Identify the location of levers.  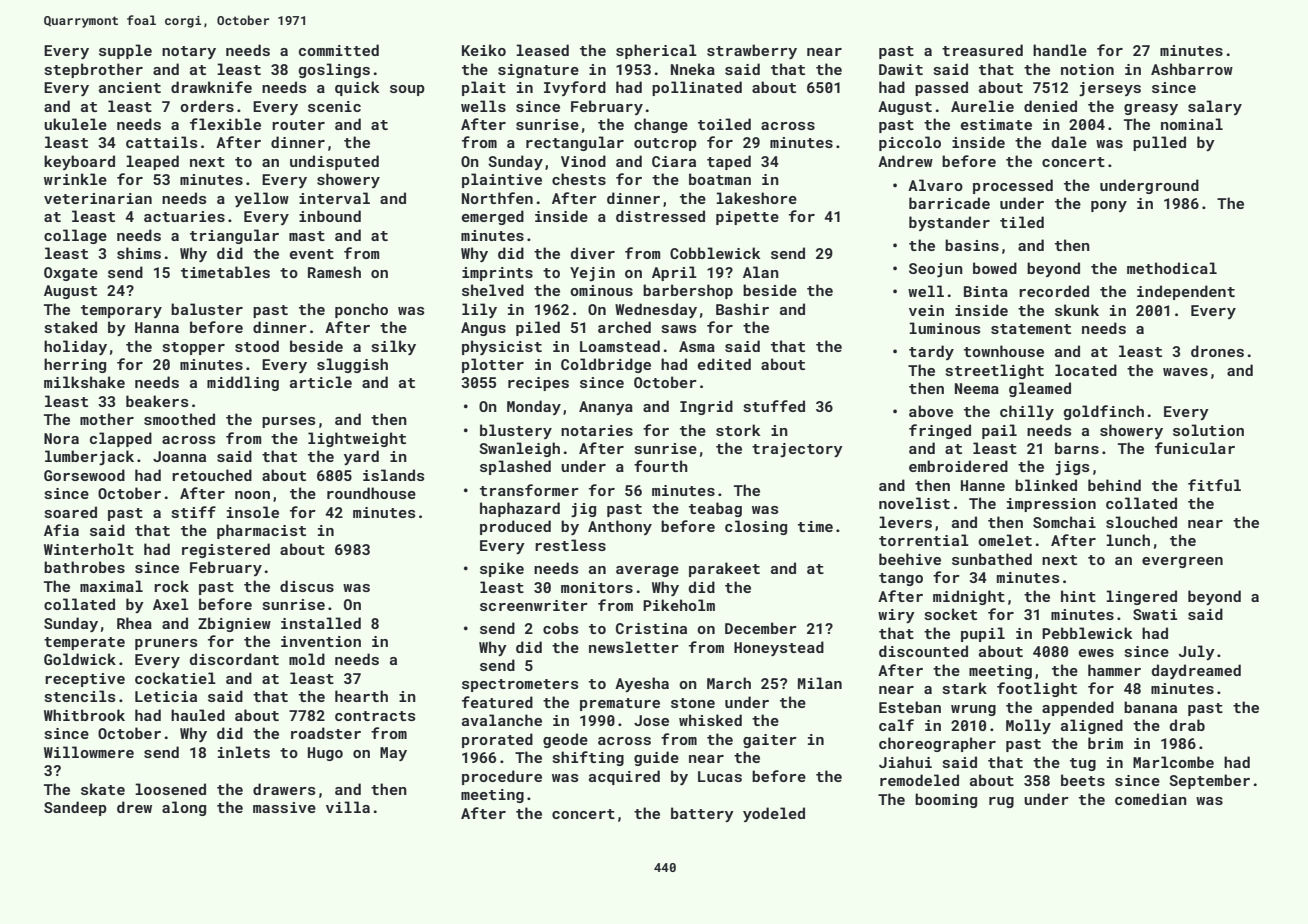
(905, 522).
